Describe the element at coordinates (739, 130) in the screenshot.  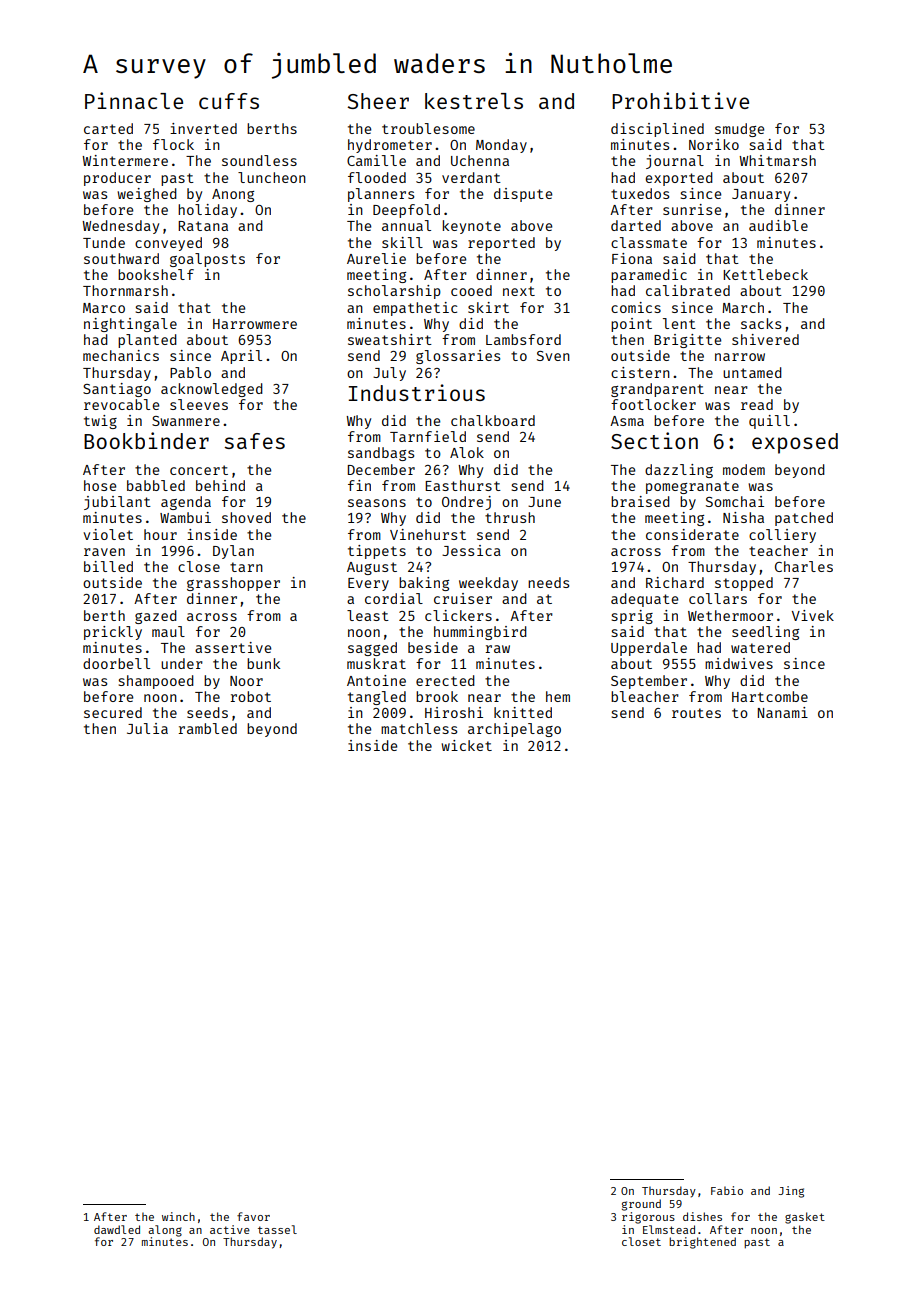
I see `smudge` at that location.
